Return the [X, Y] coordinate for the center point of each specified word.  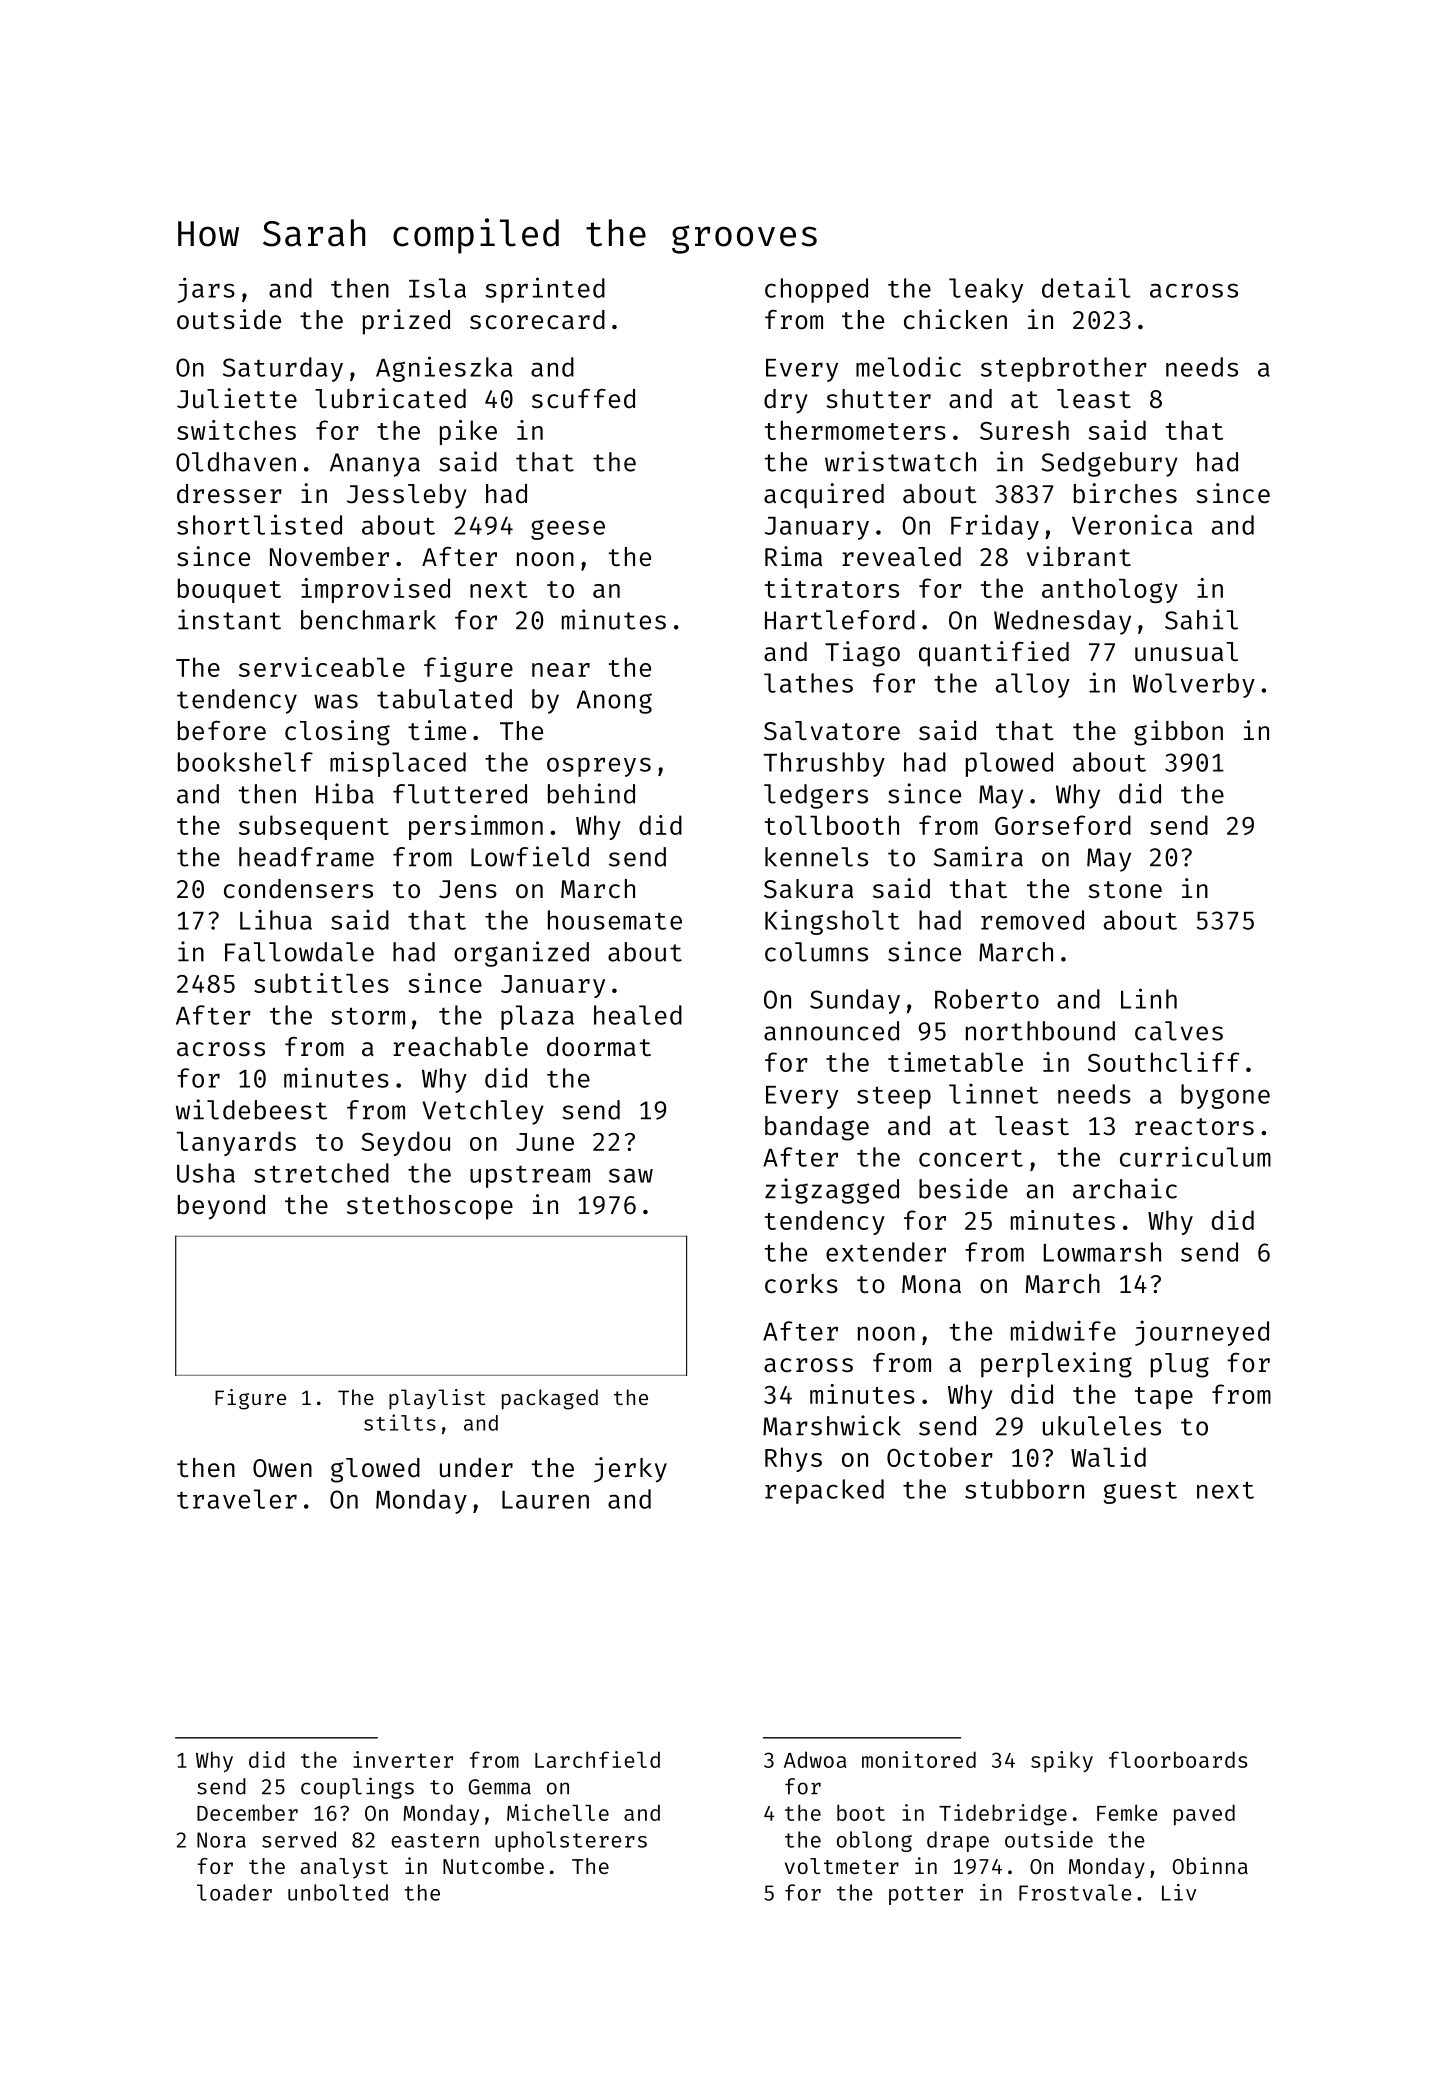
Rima [793, 556]
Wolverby [1194, 685]
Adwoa [815, 1759]
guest [1140, 1492]
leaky [986, 290]
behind [591, 793]
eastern [435, 1840]
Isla [437, 288]
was [336, 701]
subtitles [321, 983]
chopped [816, 290]
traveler [237, 1499]
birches [1125, 493]
